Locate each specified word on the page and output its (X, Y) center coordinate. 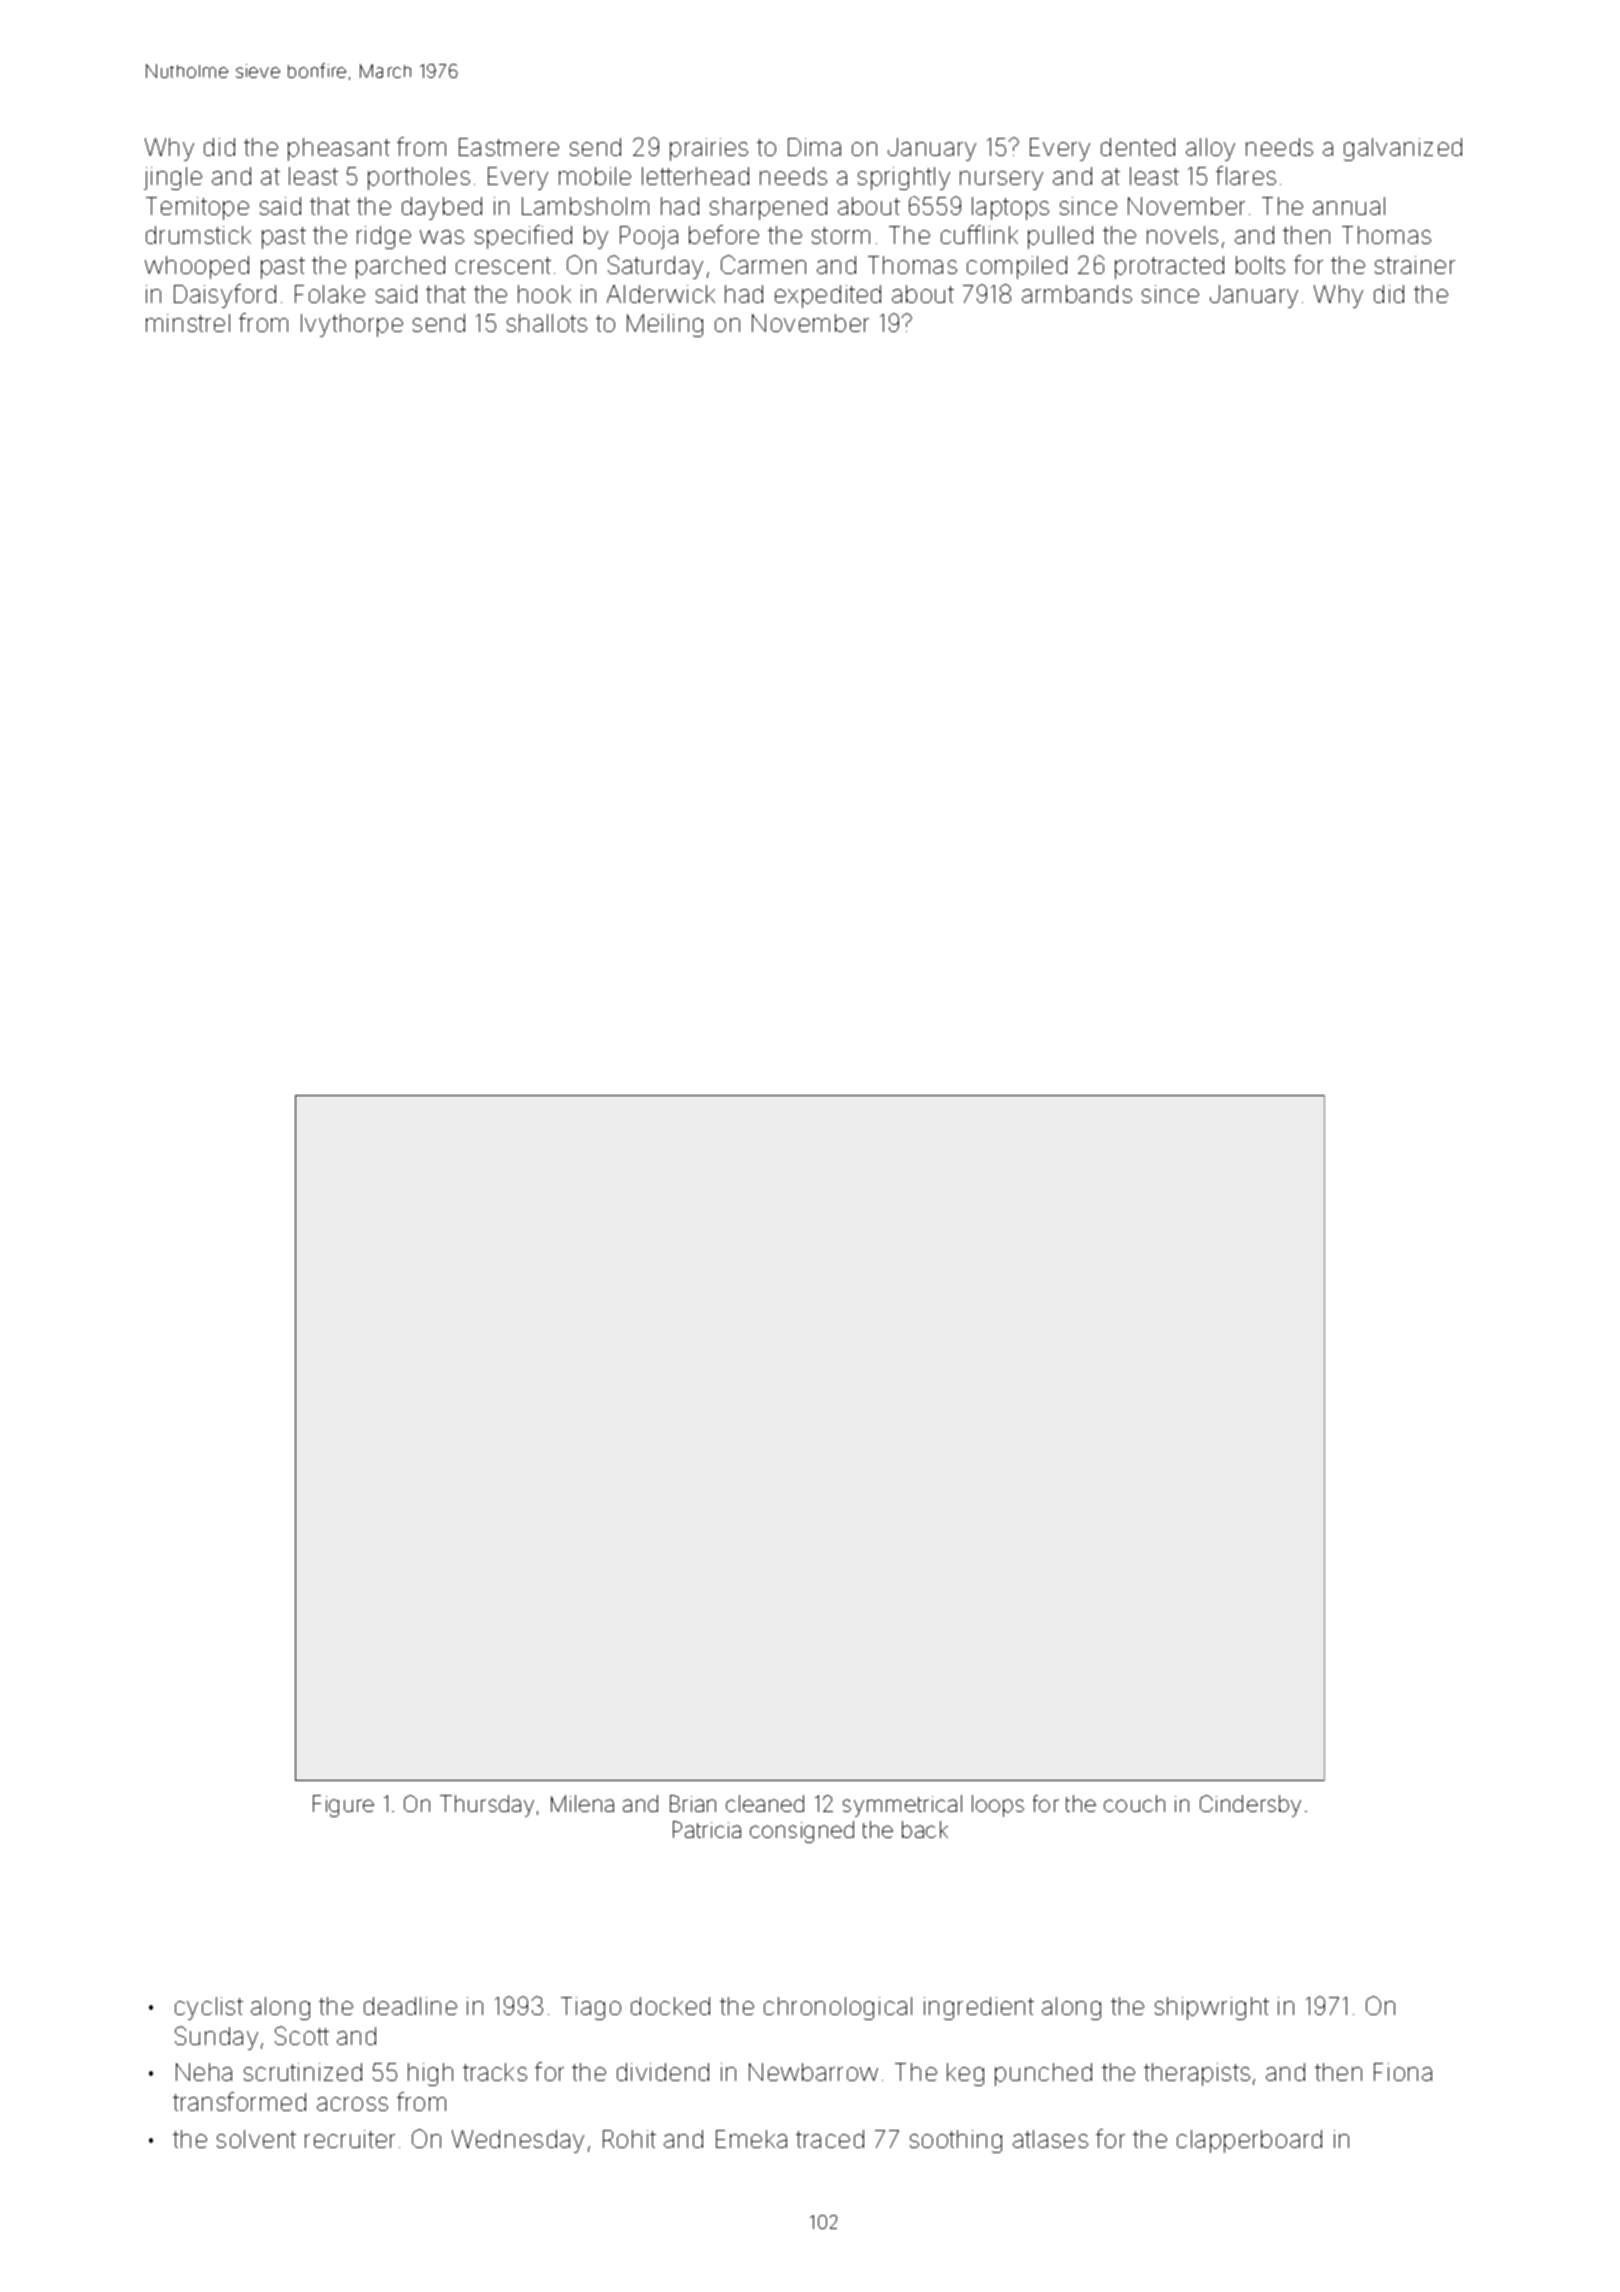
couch (1134, 1803)
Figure (343, 1806)
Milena (582, 1803)
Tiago (591, 2008)
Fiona (1403, 2072)
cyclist (209, 2008)
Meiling (665, 325)
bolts (1260, 265)
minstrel (188, 323)
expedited (828, 296)
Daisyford (225, 296)
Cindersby (1250, 1806)
